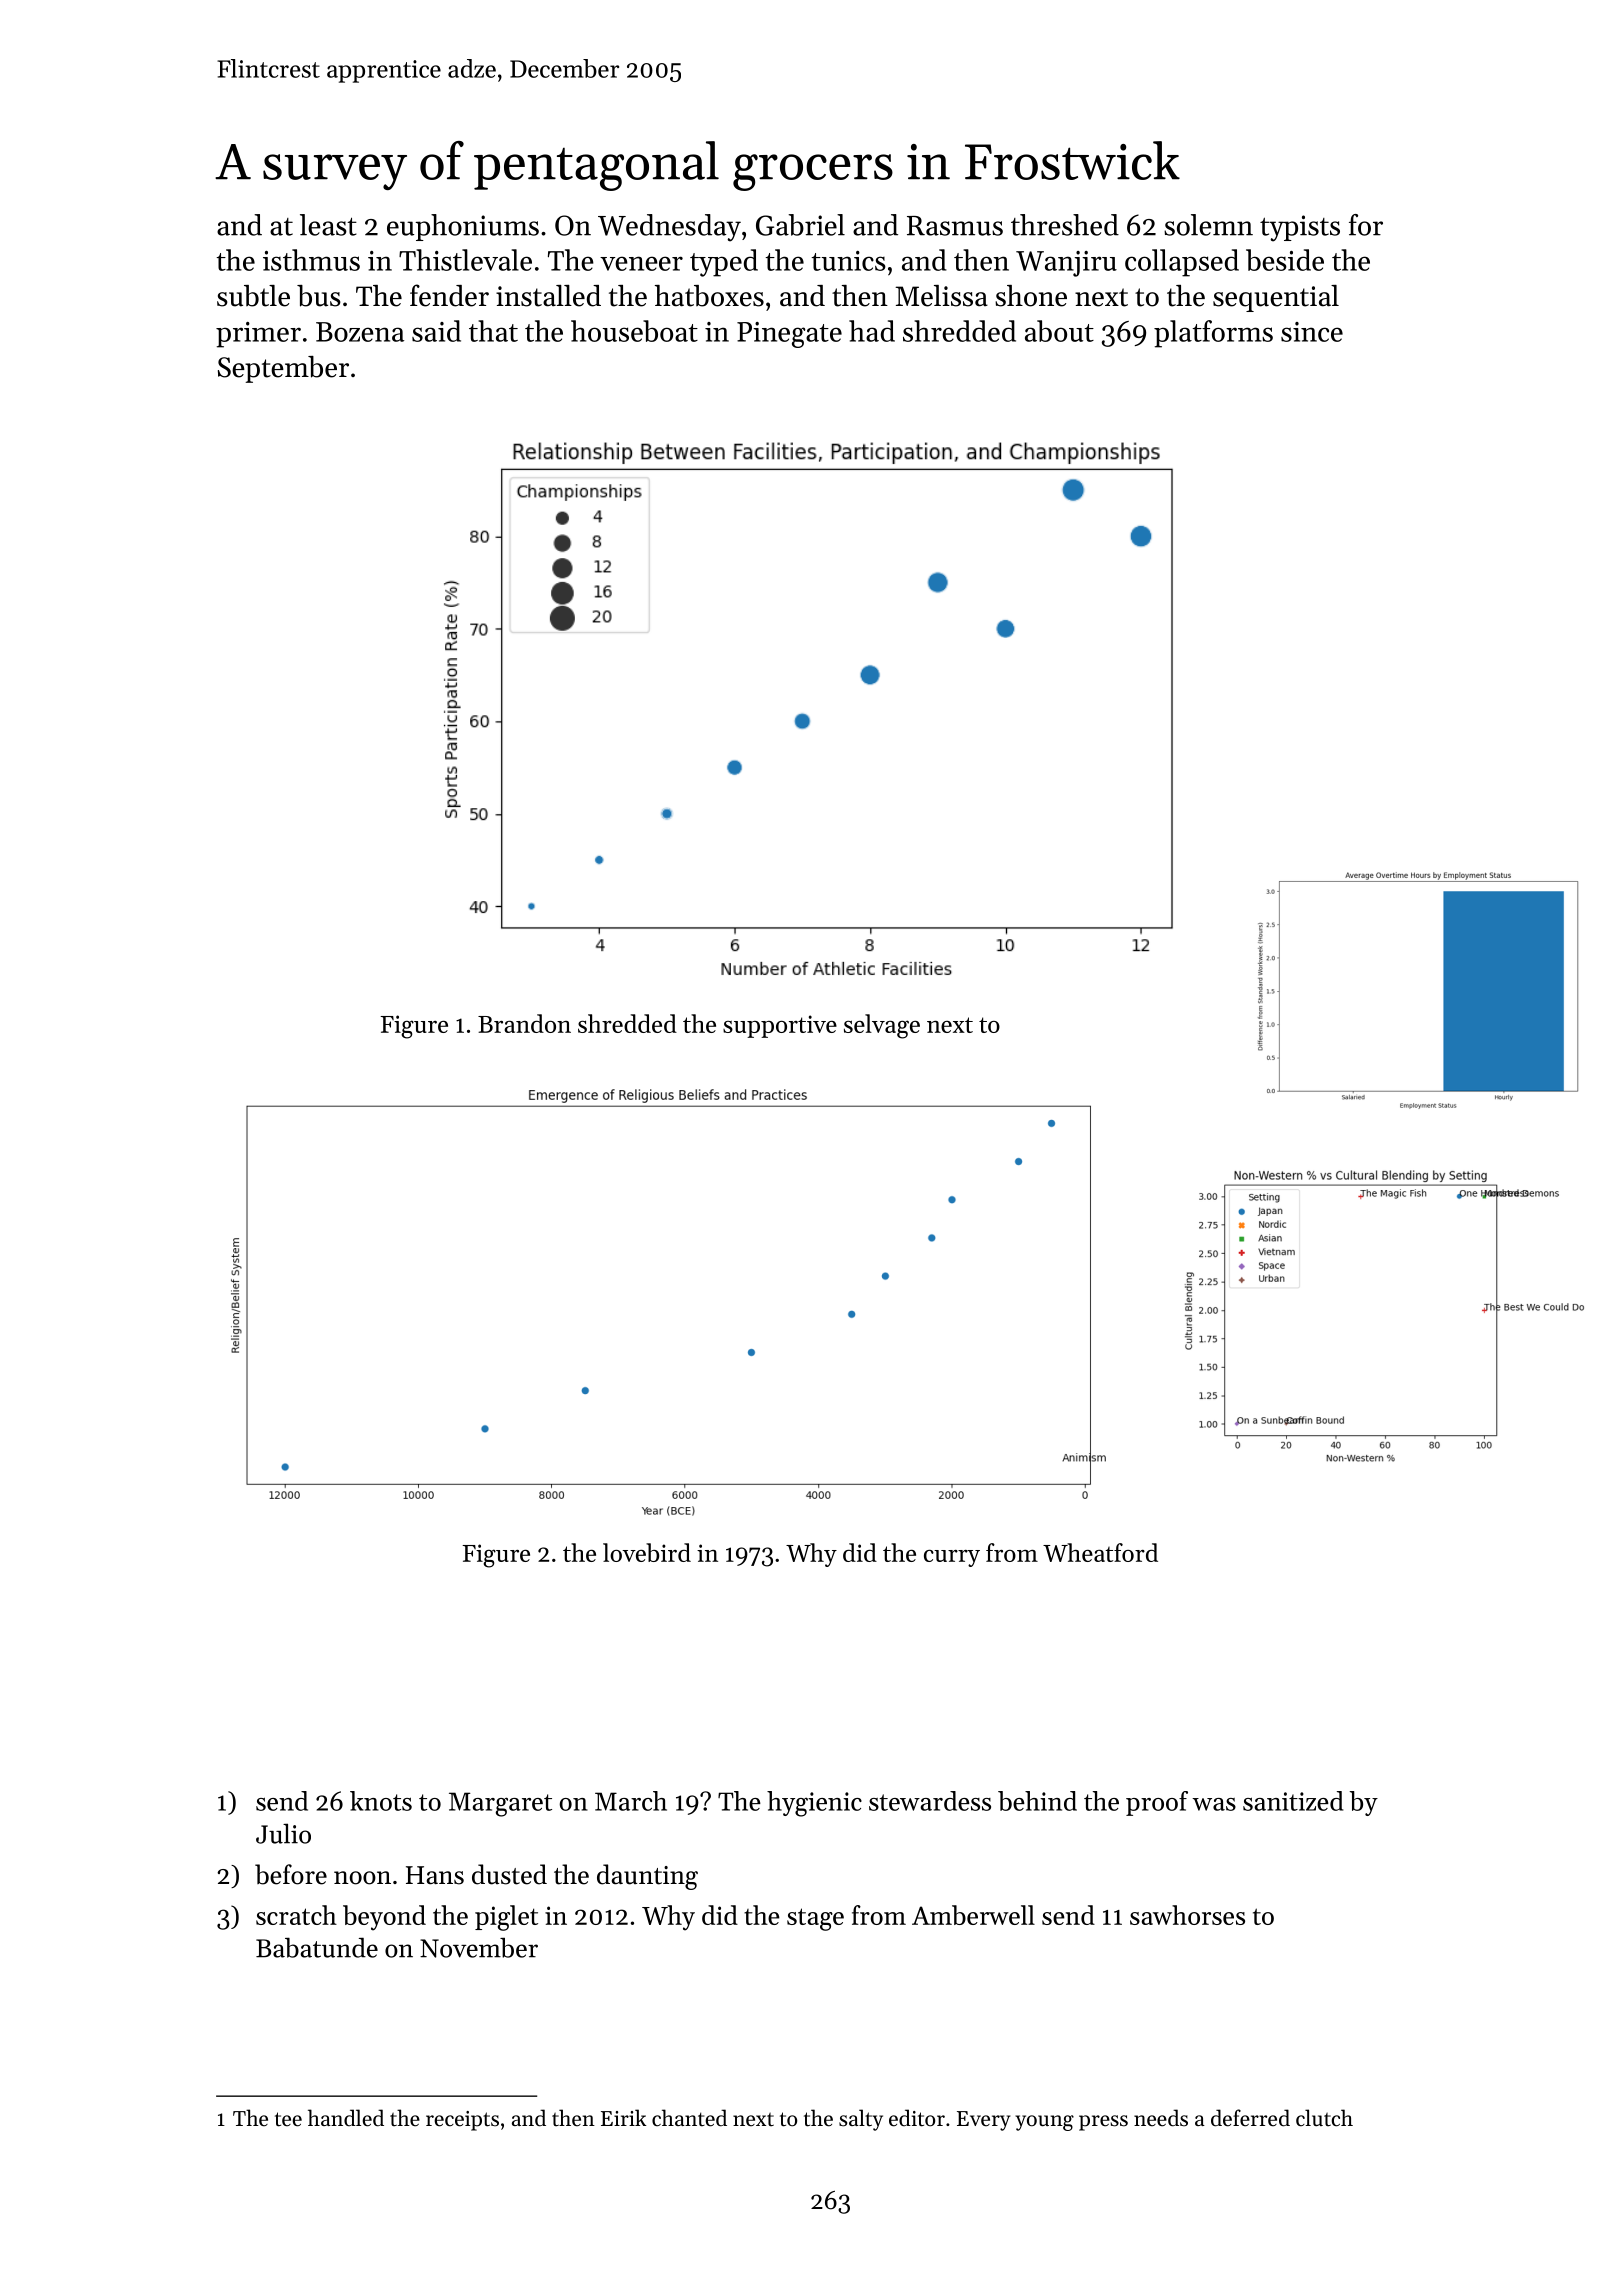 This document has width=1620, height=2292. What do you see at coordinates (500, 1804) in the document?
I see `Margaret` at bounding box center [500, 1804].
